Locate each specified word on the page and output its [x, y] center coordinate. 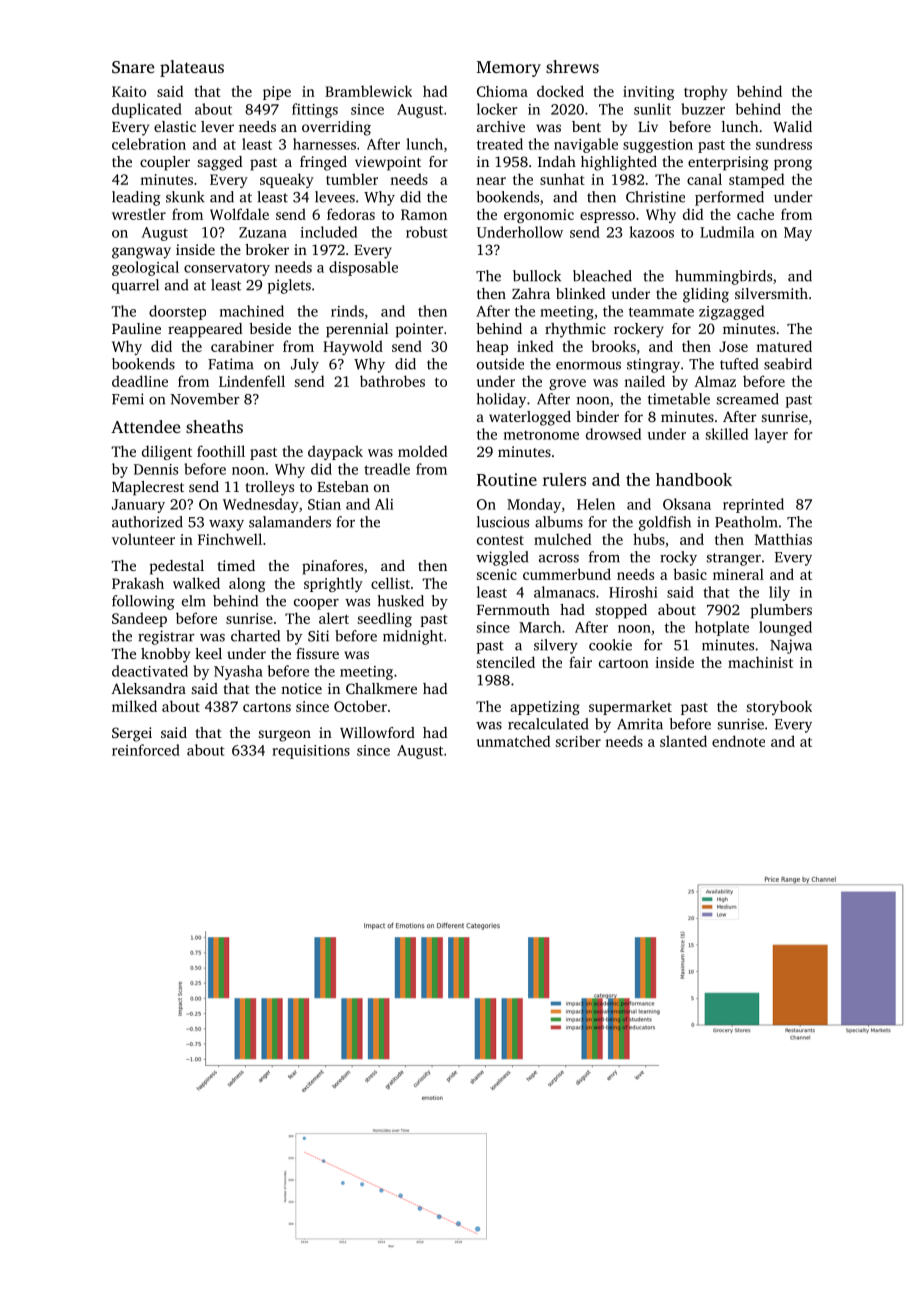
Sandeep [139, 619]
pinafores [332, 567]
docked [560, 91]
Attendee [145, 426]
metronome [541, 435]
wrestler [139, 214]
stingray [653, 365]
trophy [706, 92]
